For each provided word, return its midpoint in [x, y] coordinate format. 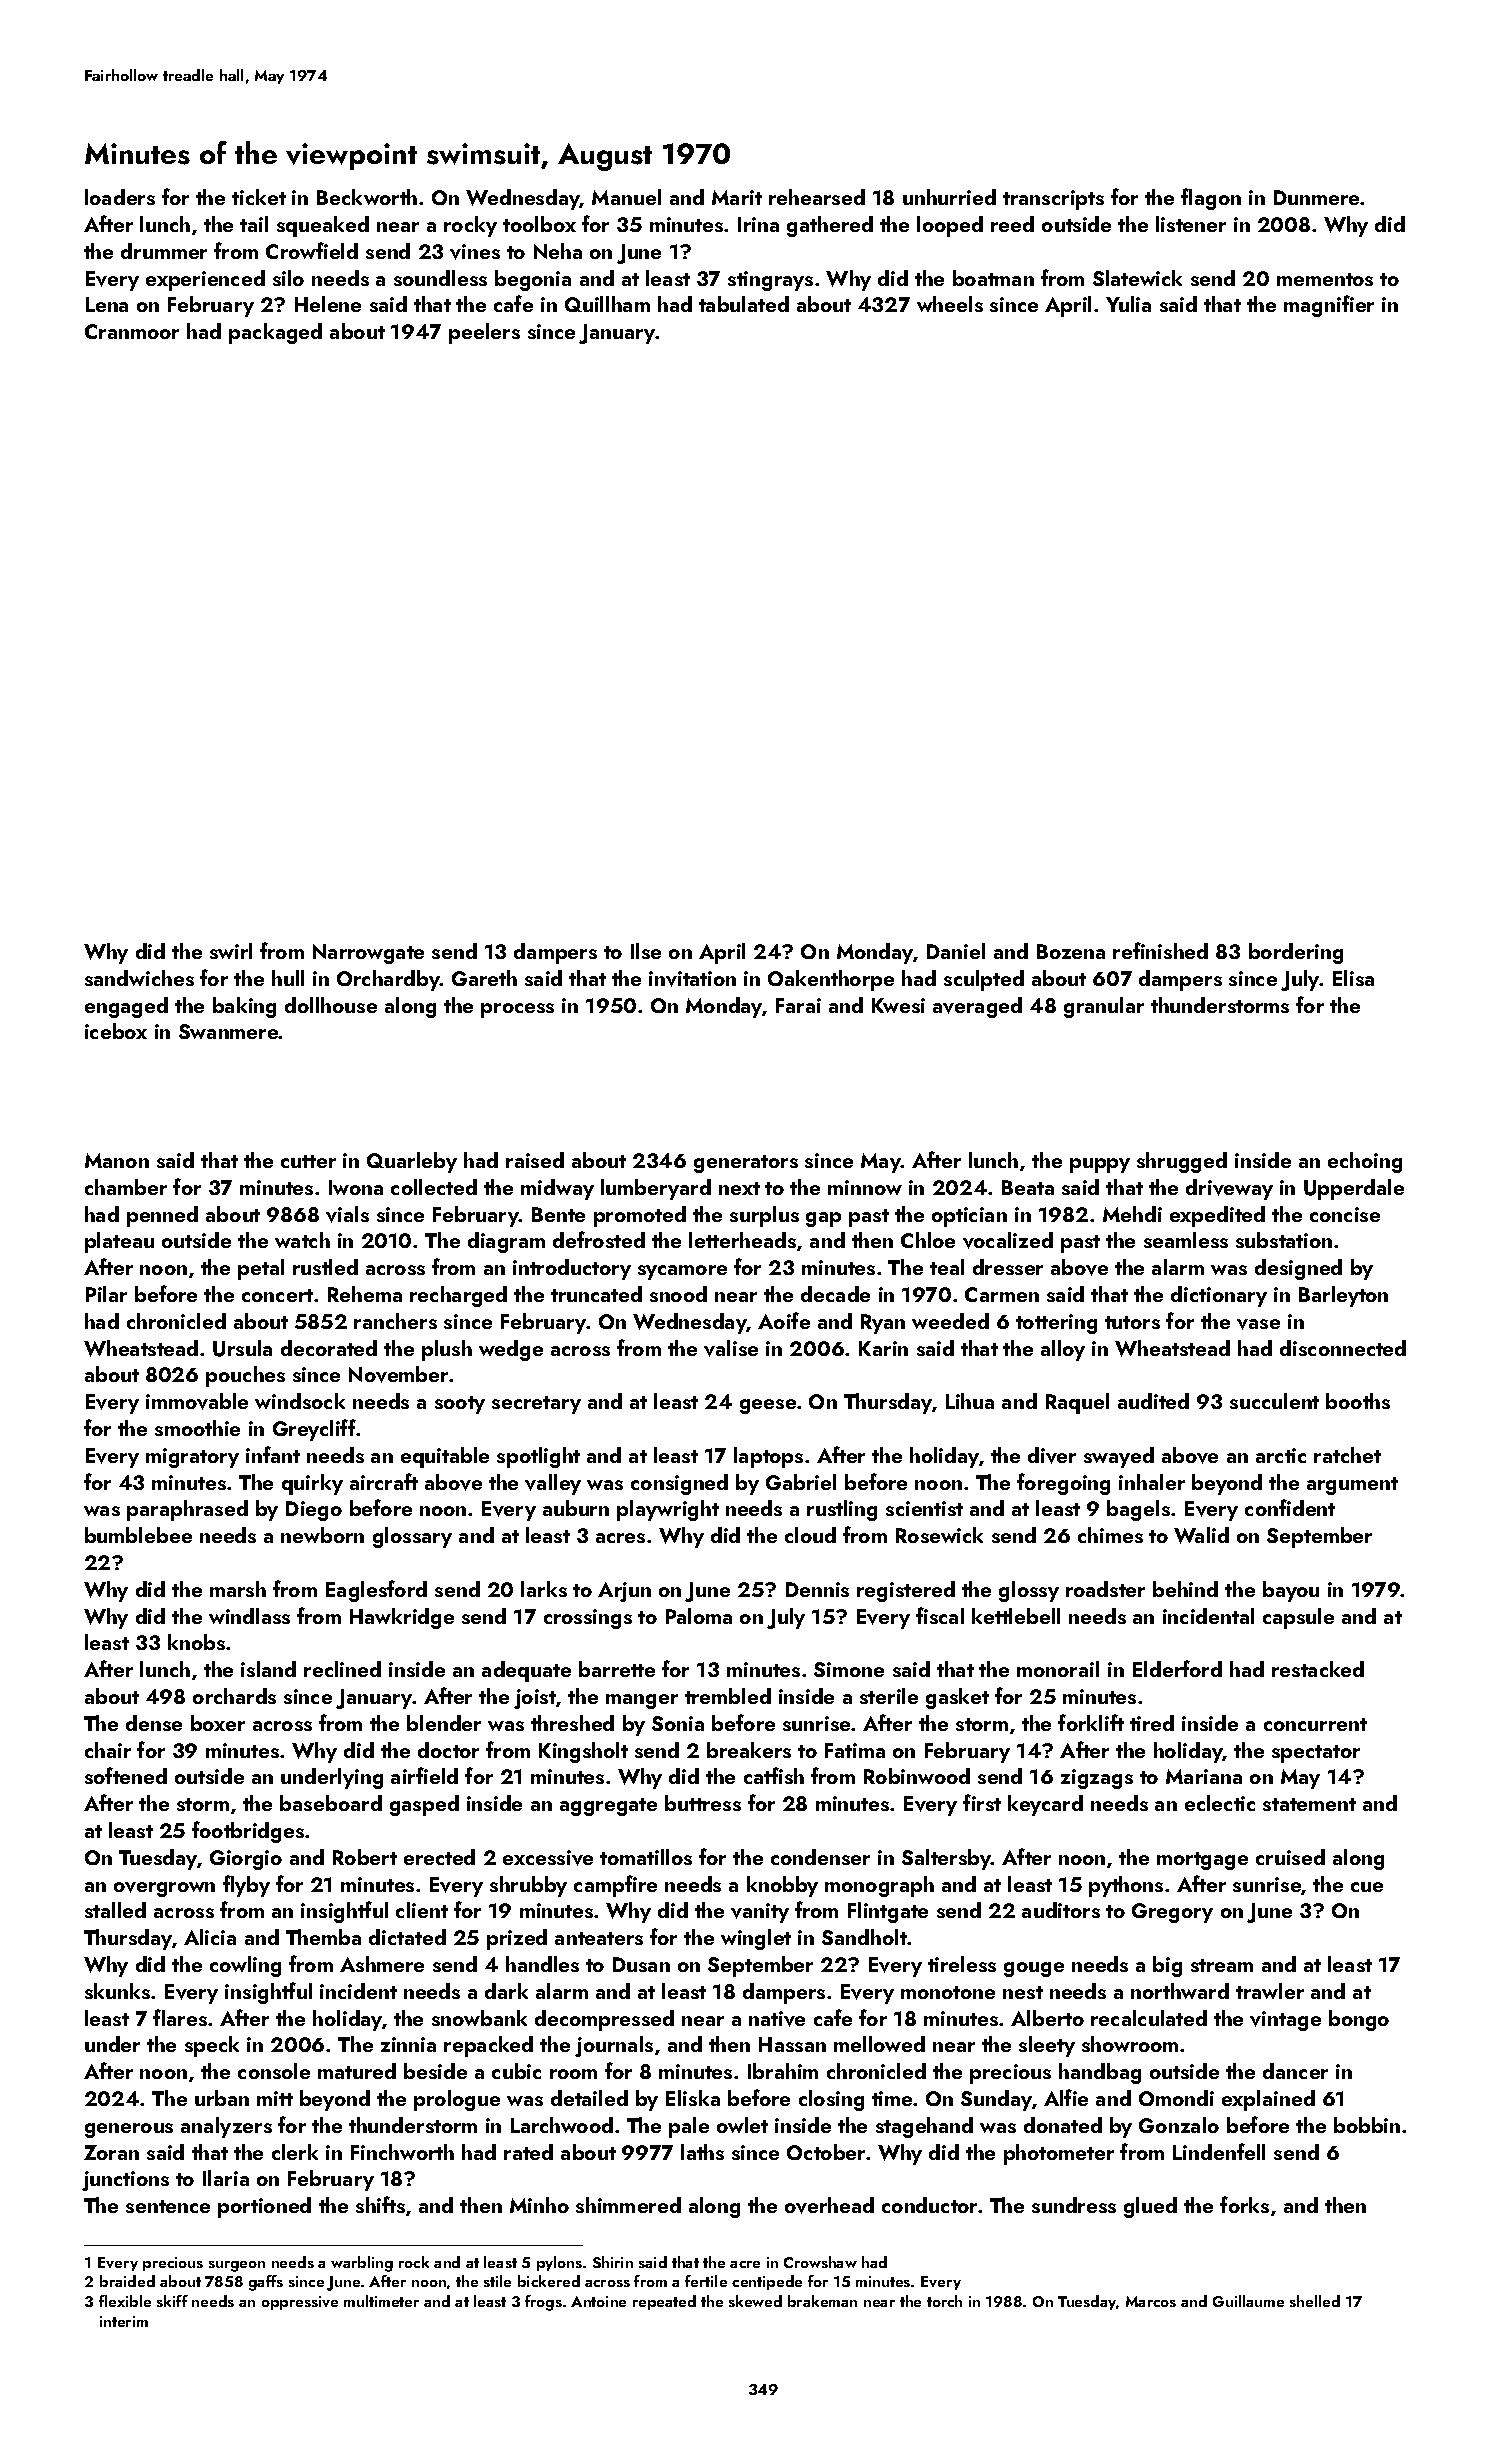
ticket [259, 197]
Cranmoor [132, 331]
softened [126, 1775]
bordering [1296, 953]
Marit [737, 197]
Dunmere [1317, 197]
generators [746, 1164]
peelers [484, 333]
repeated [664, 2302]
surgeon [237, 2266]
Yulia [1128, 304]
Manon [117, 1160]
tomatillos [646, 1857]
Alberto [1047, 2018]
